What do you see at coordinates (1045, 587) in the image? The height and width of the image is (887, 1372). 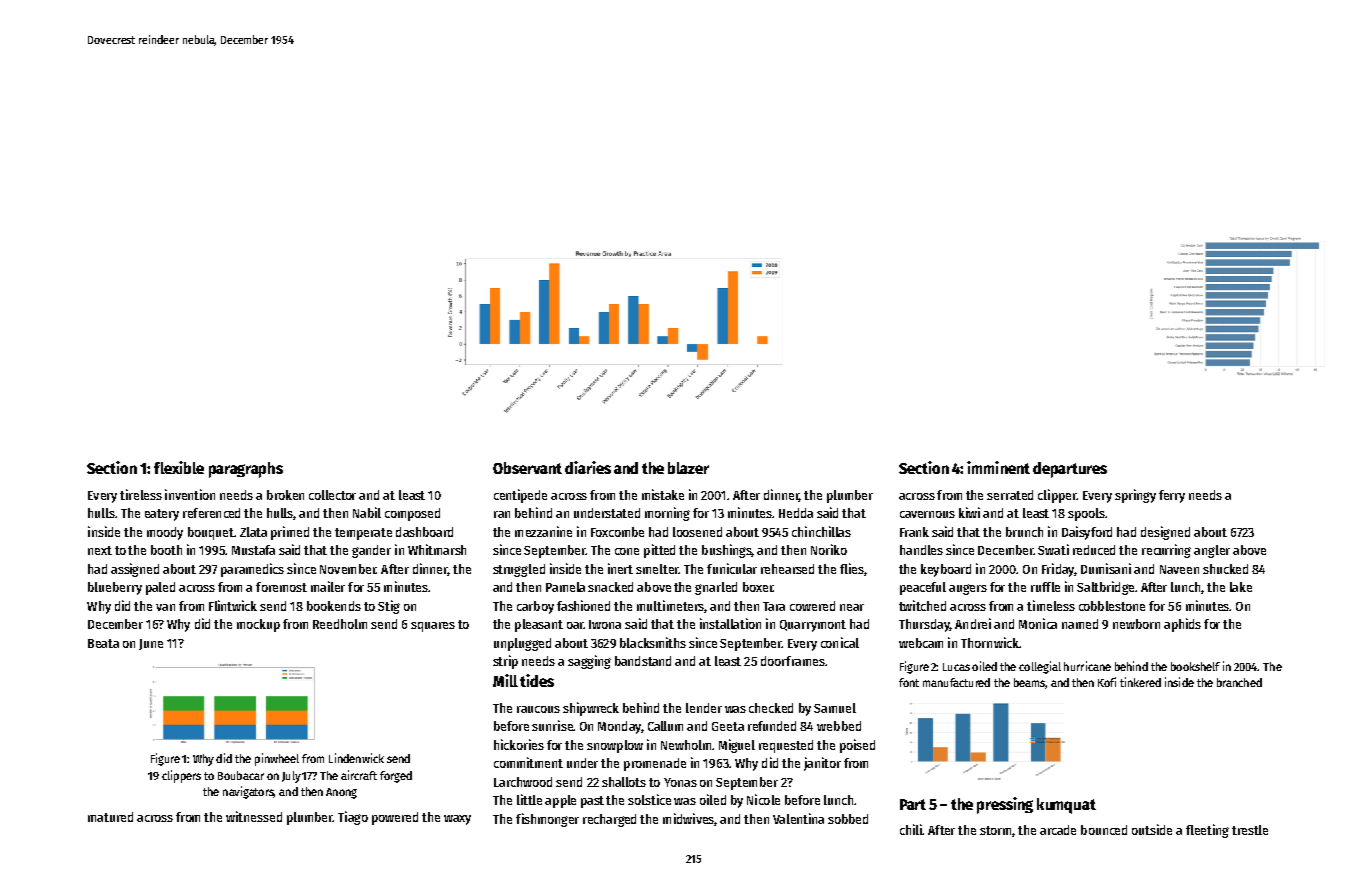 I see `ruffle` at bounding box center [1045, 587].
